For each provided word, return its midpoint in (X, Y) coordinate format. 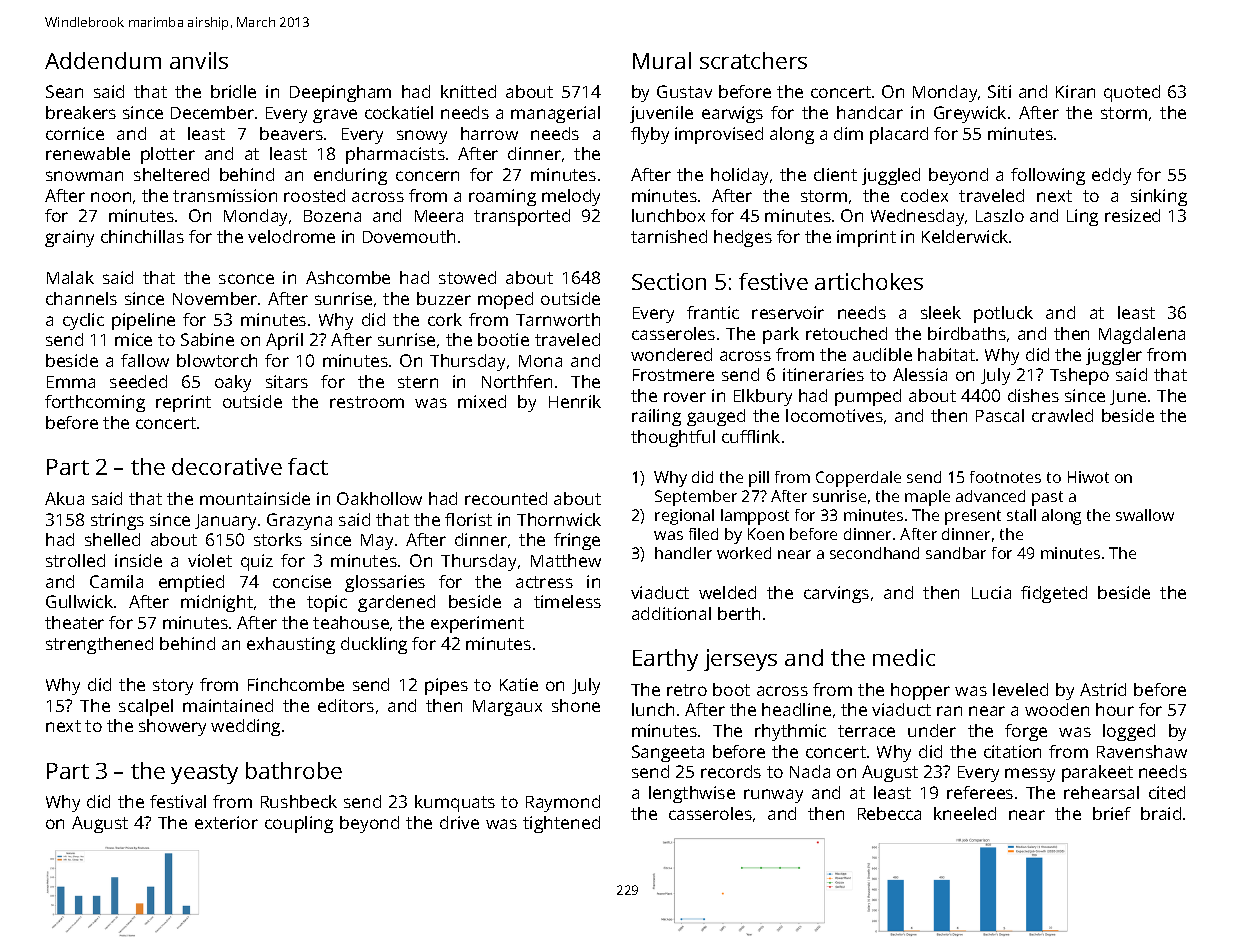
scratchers (753, 60)
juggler (1114, 356)
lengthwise (692, 794)
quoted (1132, 93)
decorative (227, 466)
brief (1112, 813)
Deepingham (340, 93)
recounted (506, 498)
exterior (226, 822)
